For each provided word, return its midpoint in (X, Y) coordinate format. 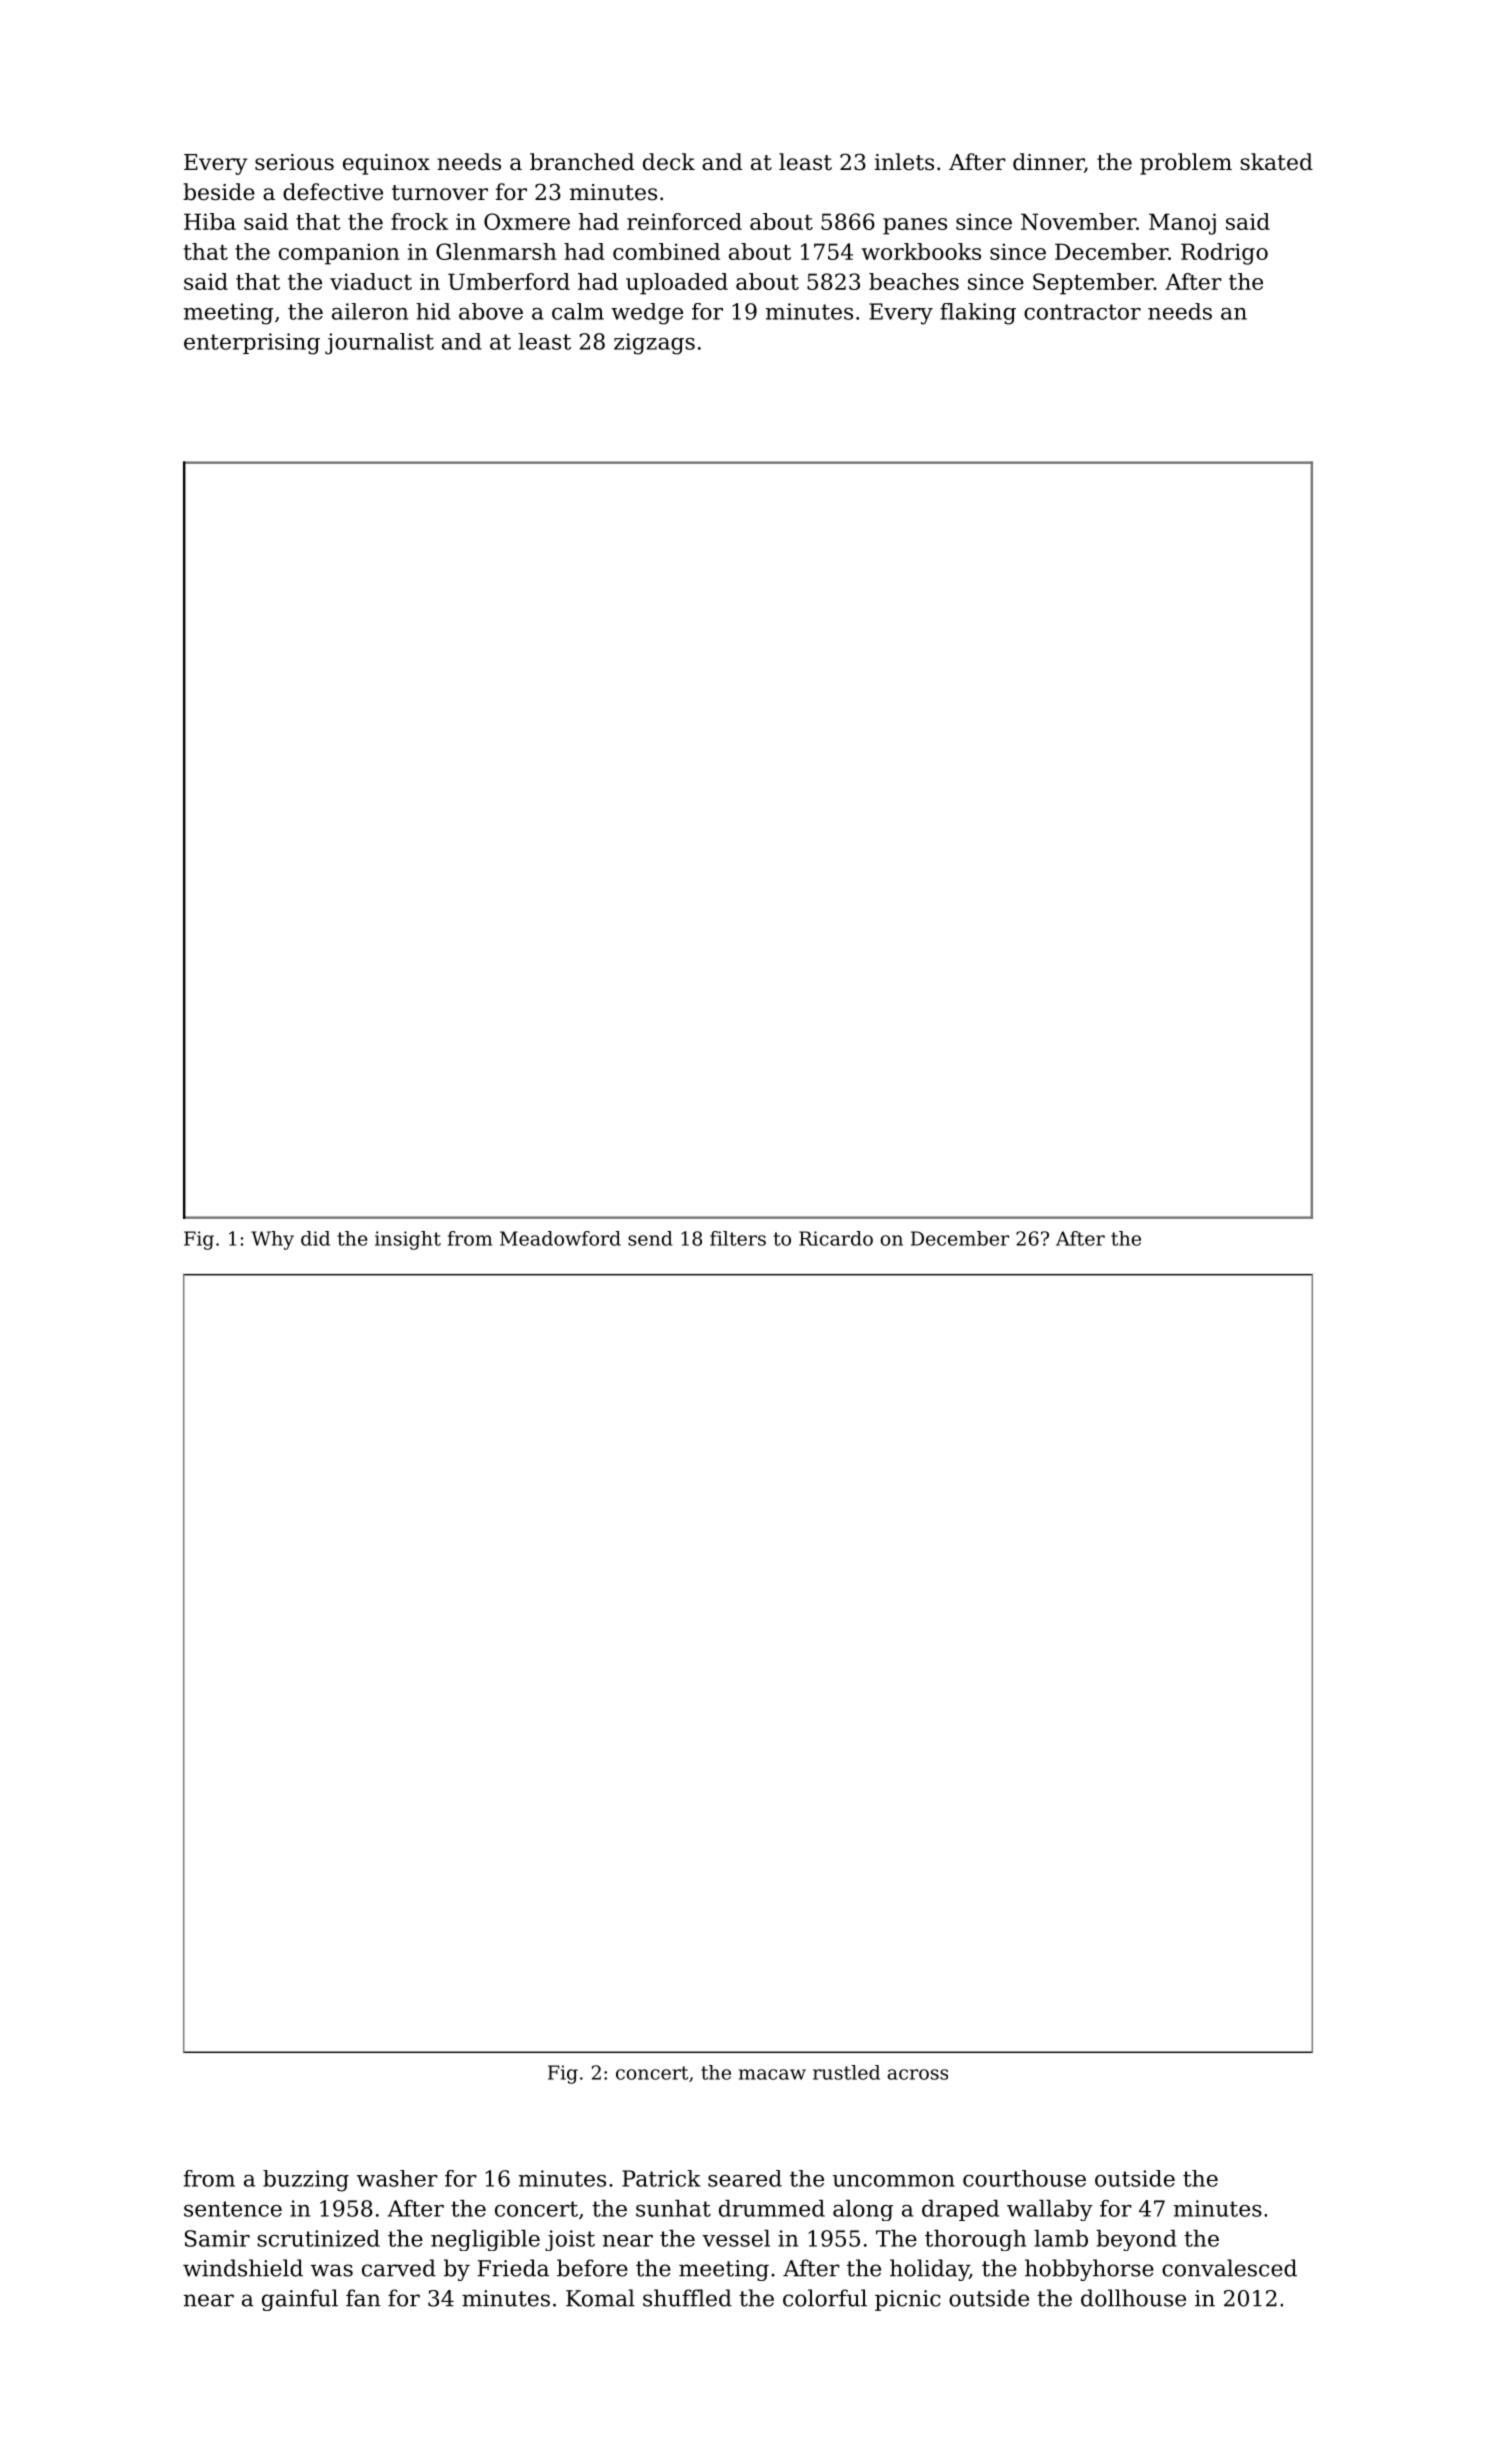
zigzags (654, 344)
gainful (300, 2300)
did (315, 1238)
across (917, 2074)
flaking (978, 314)
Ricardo (836, 1238)
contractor (1082, 312)
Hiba (210, 221)
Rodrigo (1224, 254)
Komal (600, 2298)
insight (408, 1240)
